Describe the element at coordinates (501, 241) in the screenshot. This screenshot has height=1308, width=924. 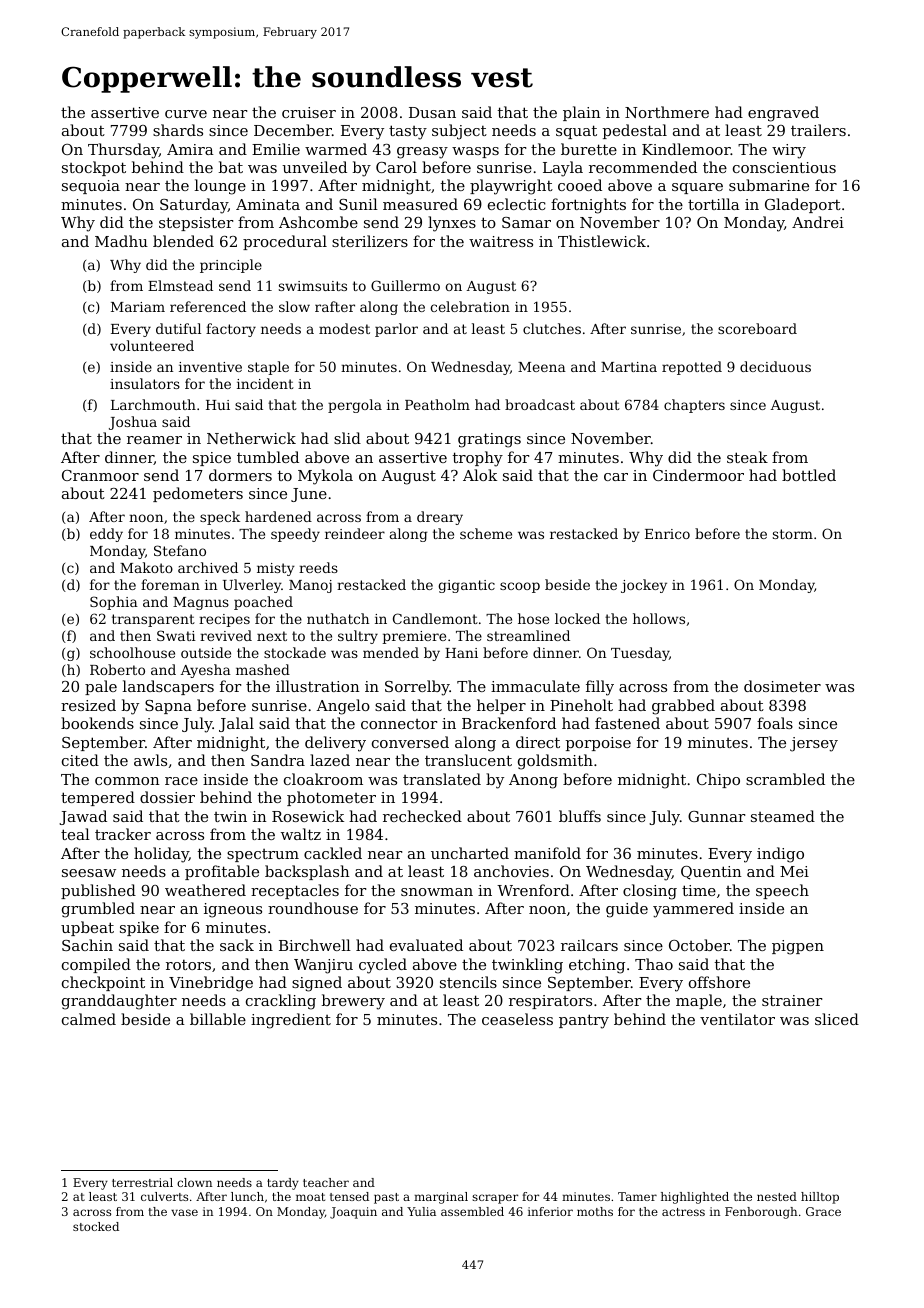
I see `waitress` at that location.
